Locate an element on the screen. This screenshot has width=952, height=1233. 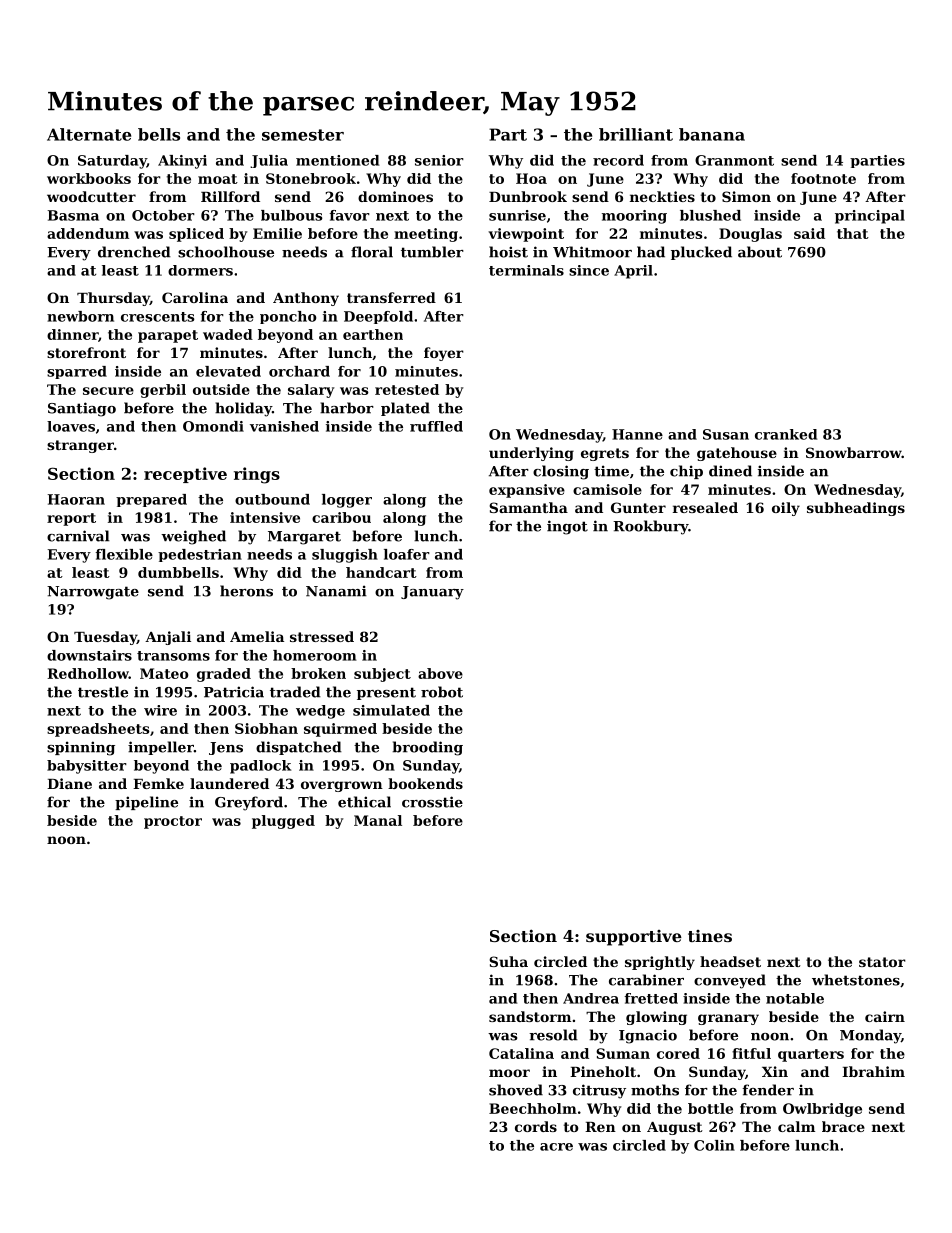
pedestrian is located at coordinates (200, 555).
